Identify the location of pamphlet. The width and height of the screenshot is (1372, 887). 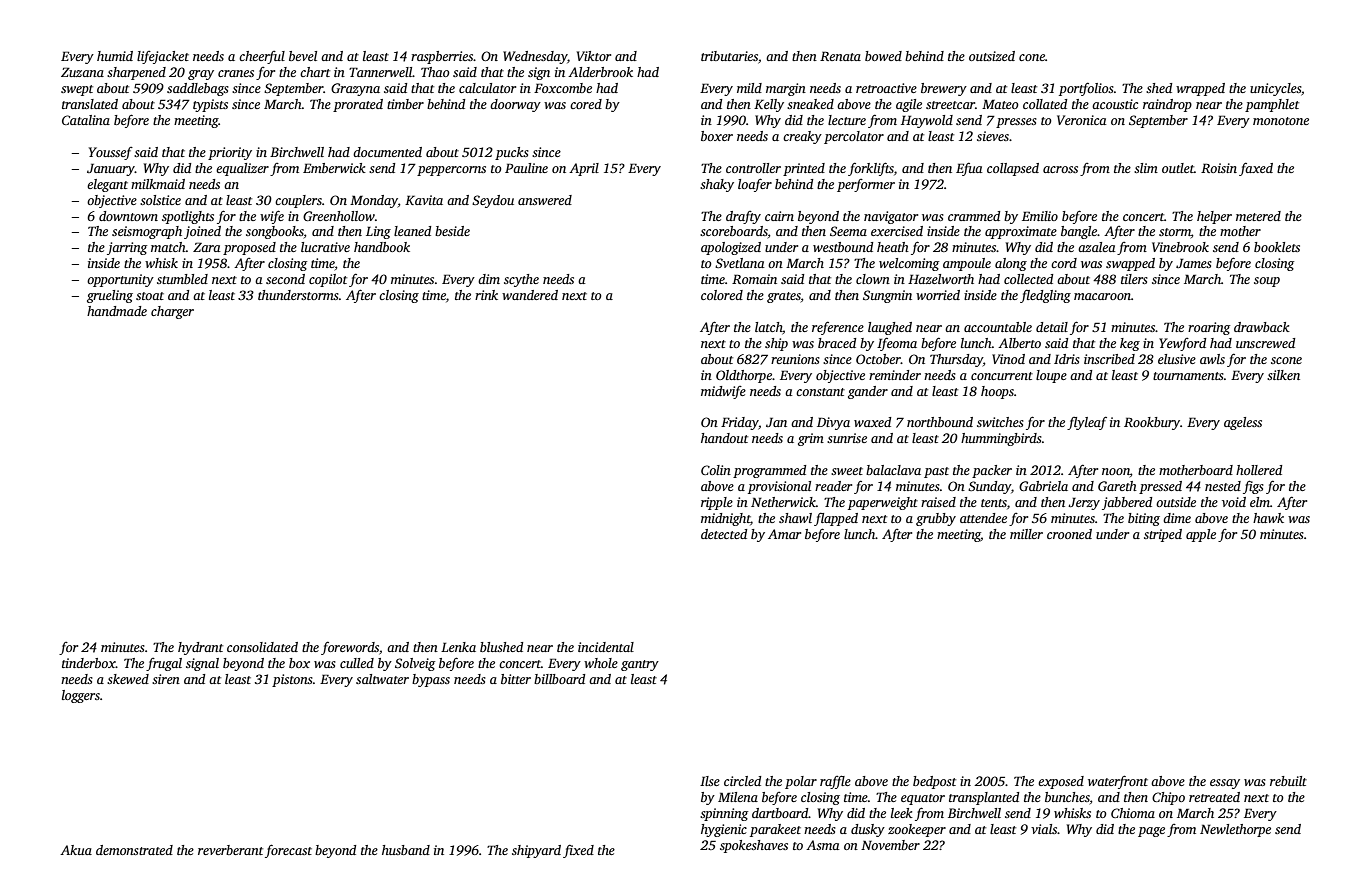
(1272, 105).
